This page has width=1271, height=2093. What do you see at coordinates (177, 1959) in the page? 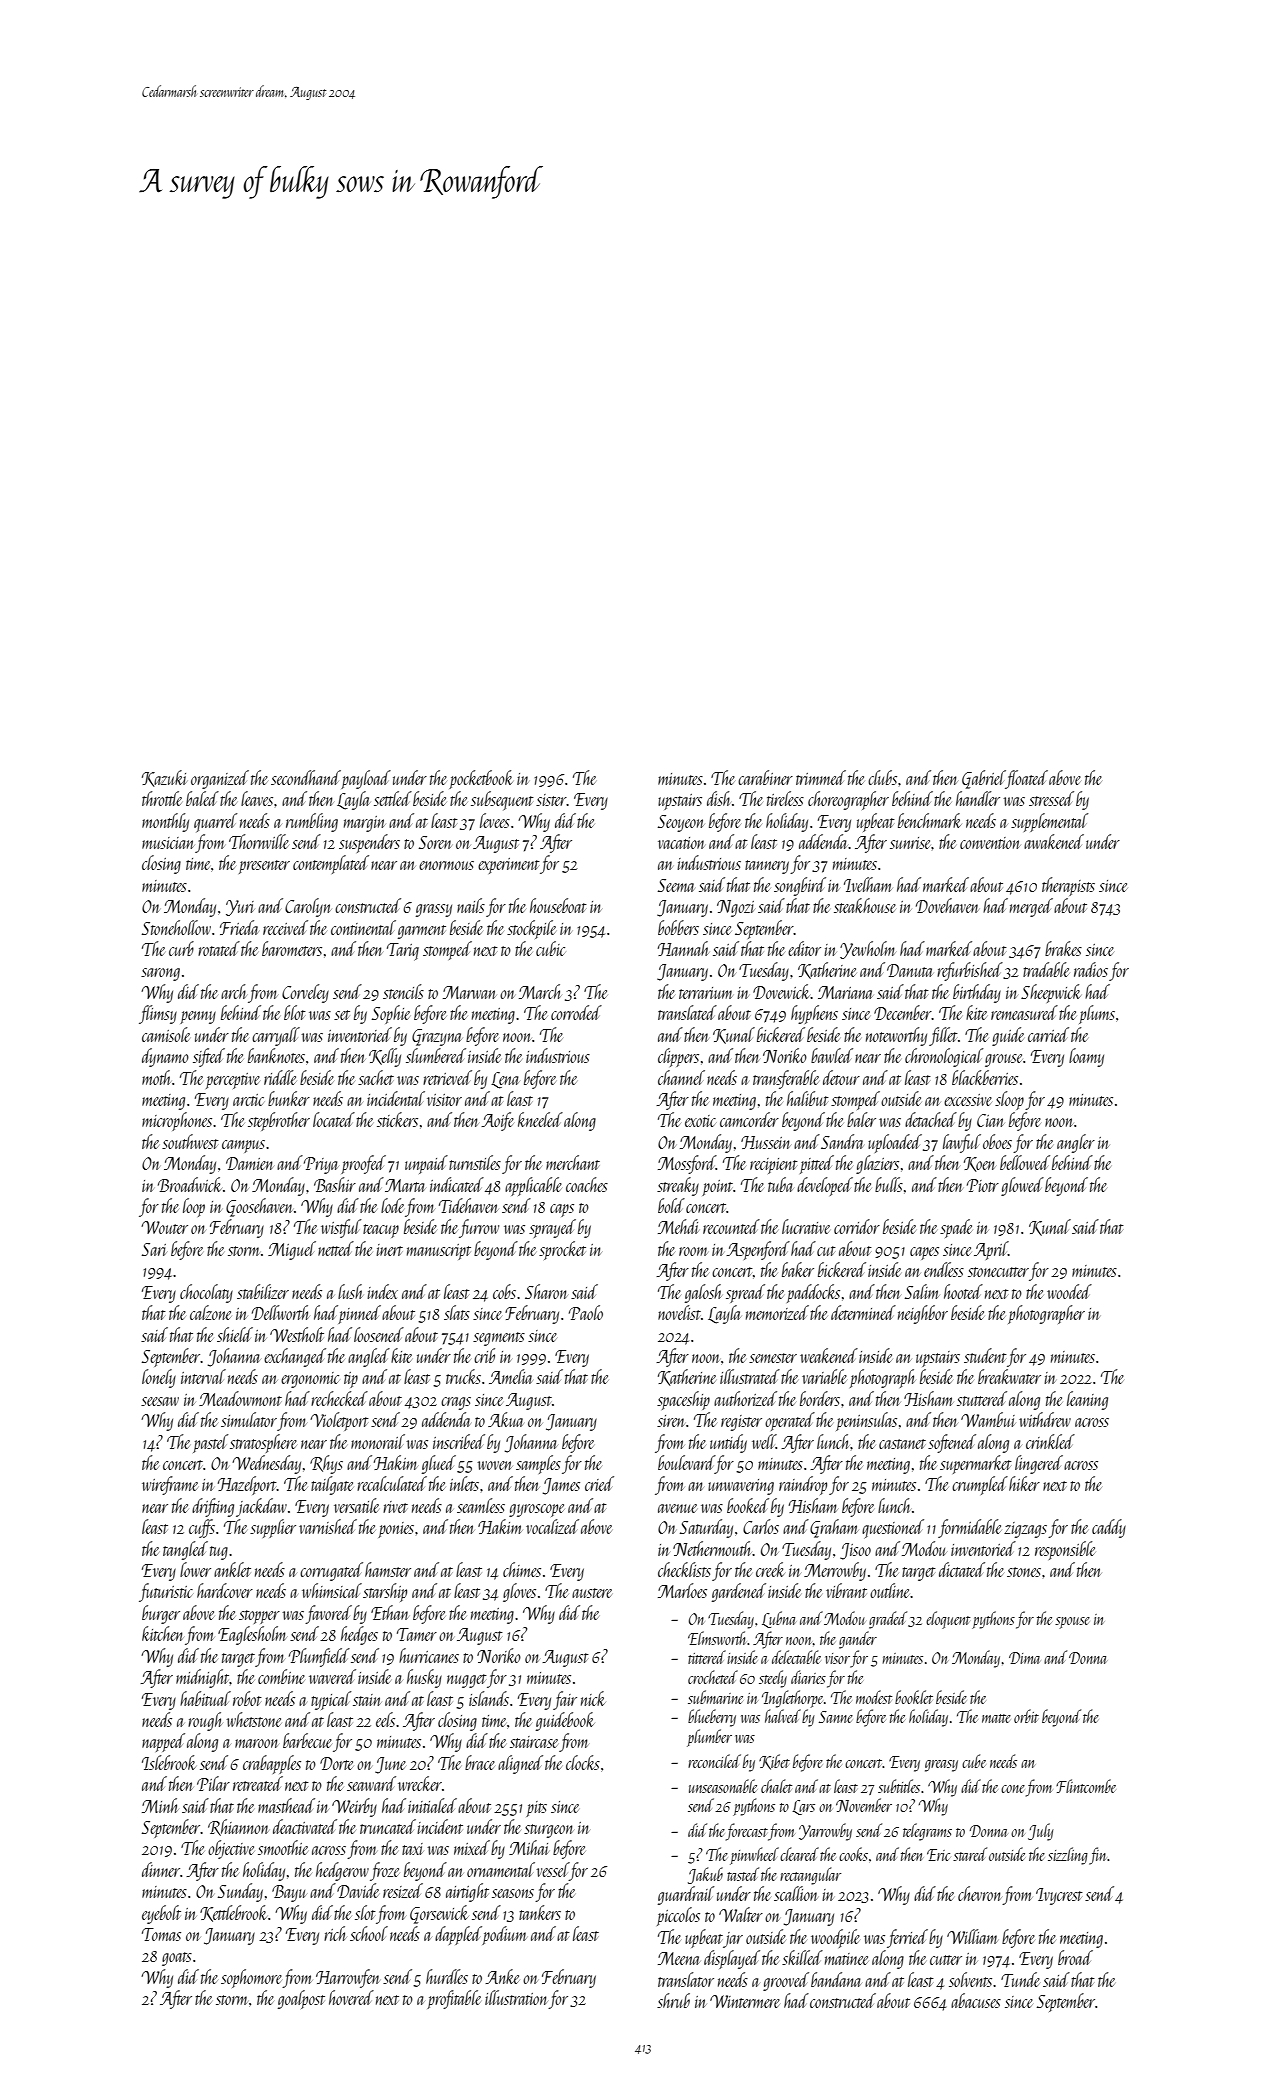
I see `goats` at bounding box center [177, 1959].
